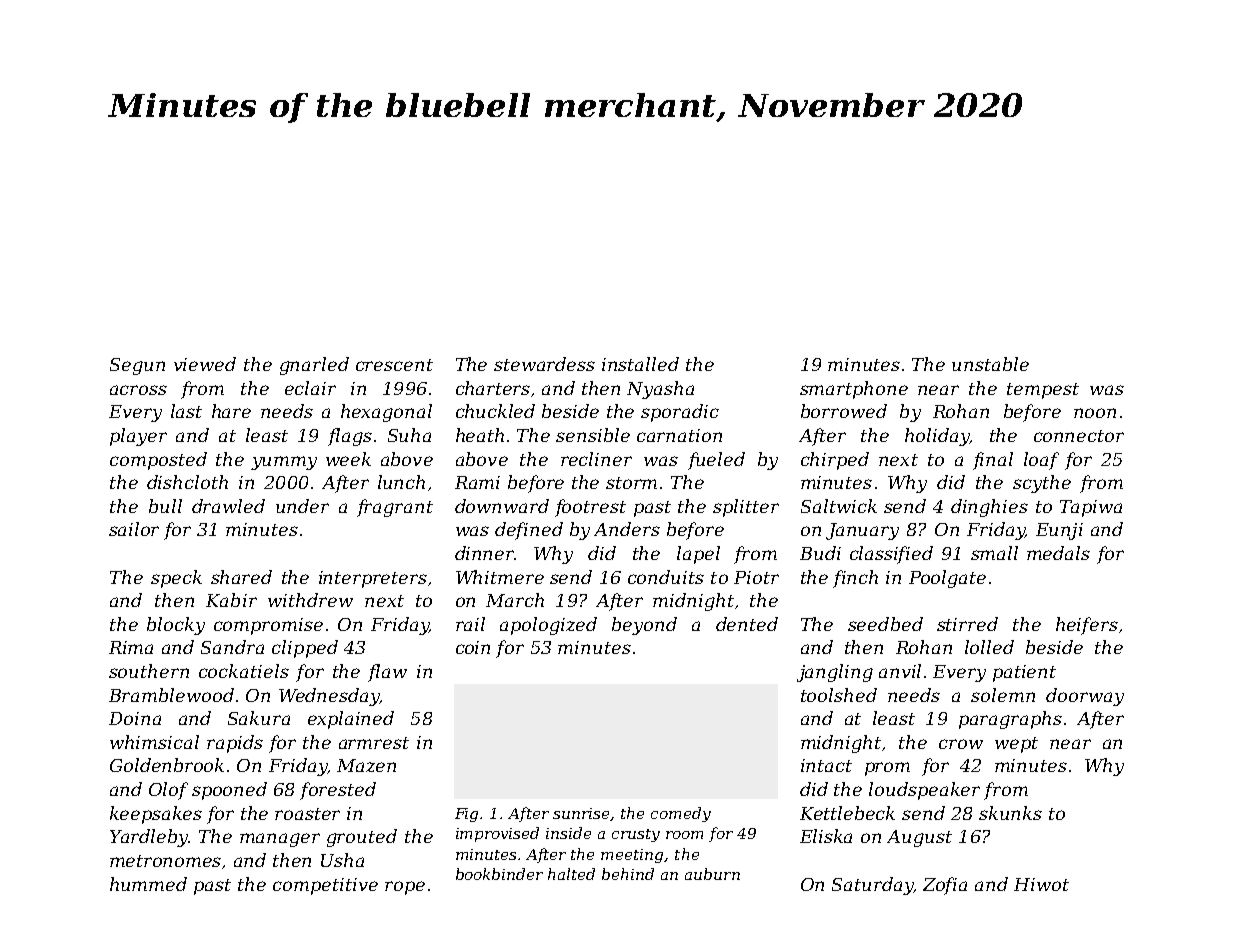 The image size is (1233, 952). What do you see at coordinates (231, 600) in the screenshot?
I see `Kabir` at bounding box center [231, 600].
